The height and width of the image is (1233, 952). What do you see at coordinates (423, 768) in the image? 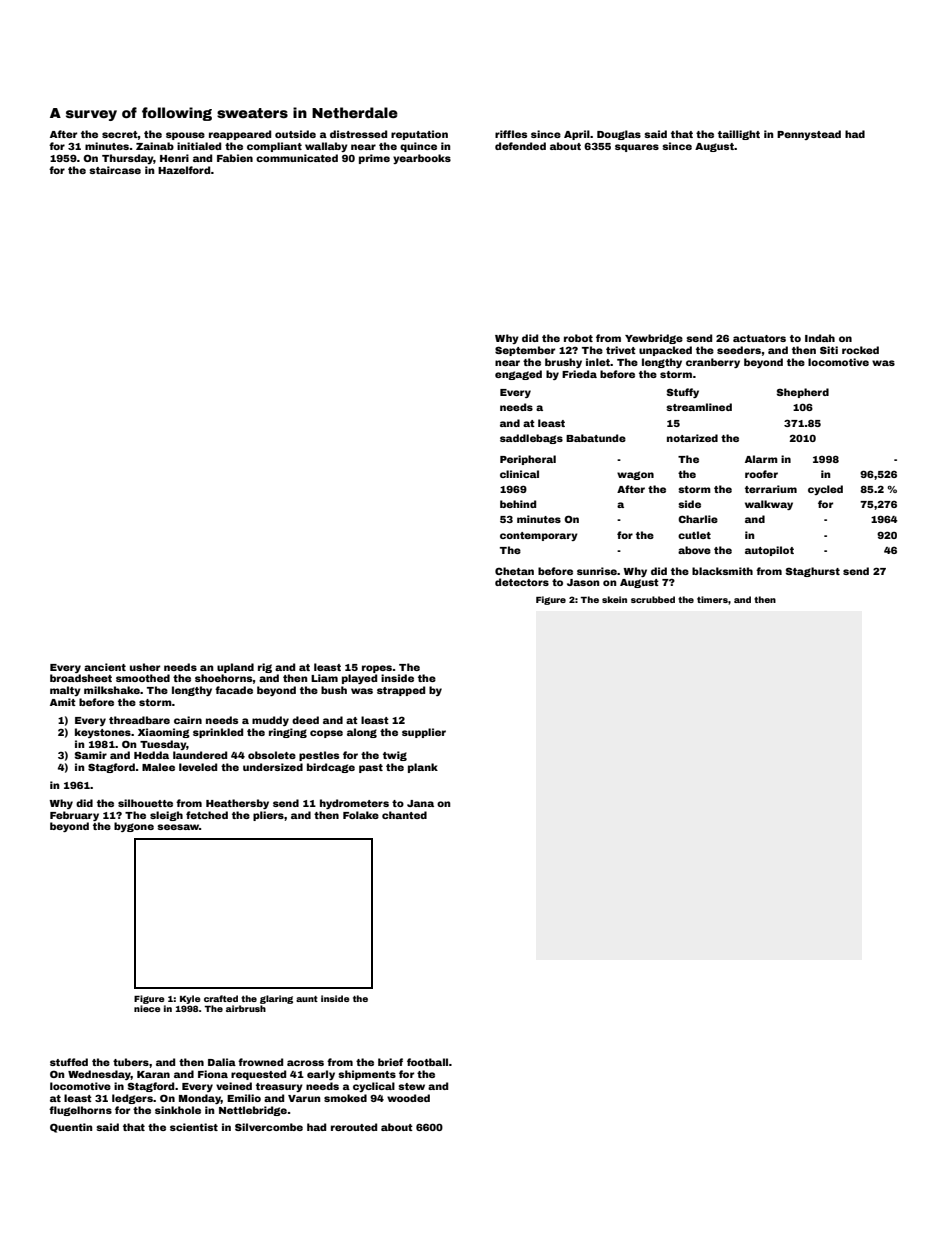
I see `plank` at bounding box center [423, 768].
